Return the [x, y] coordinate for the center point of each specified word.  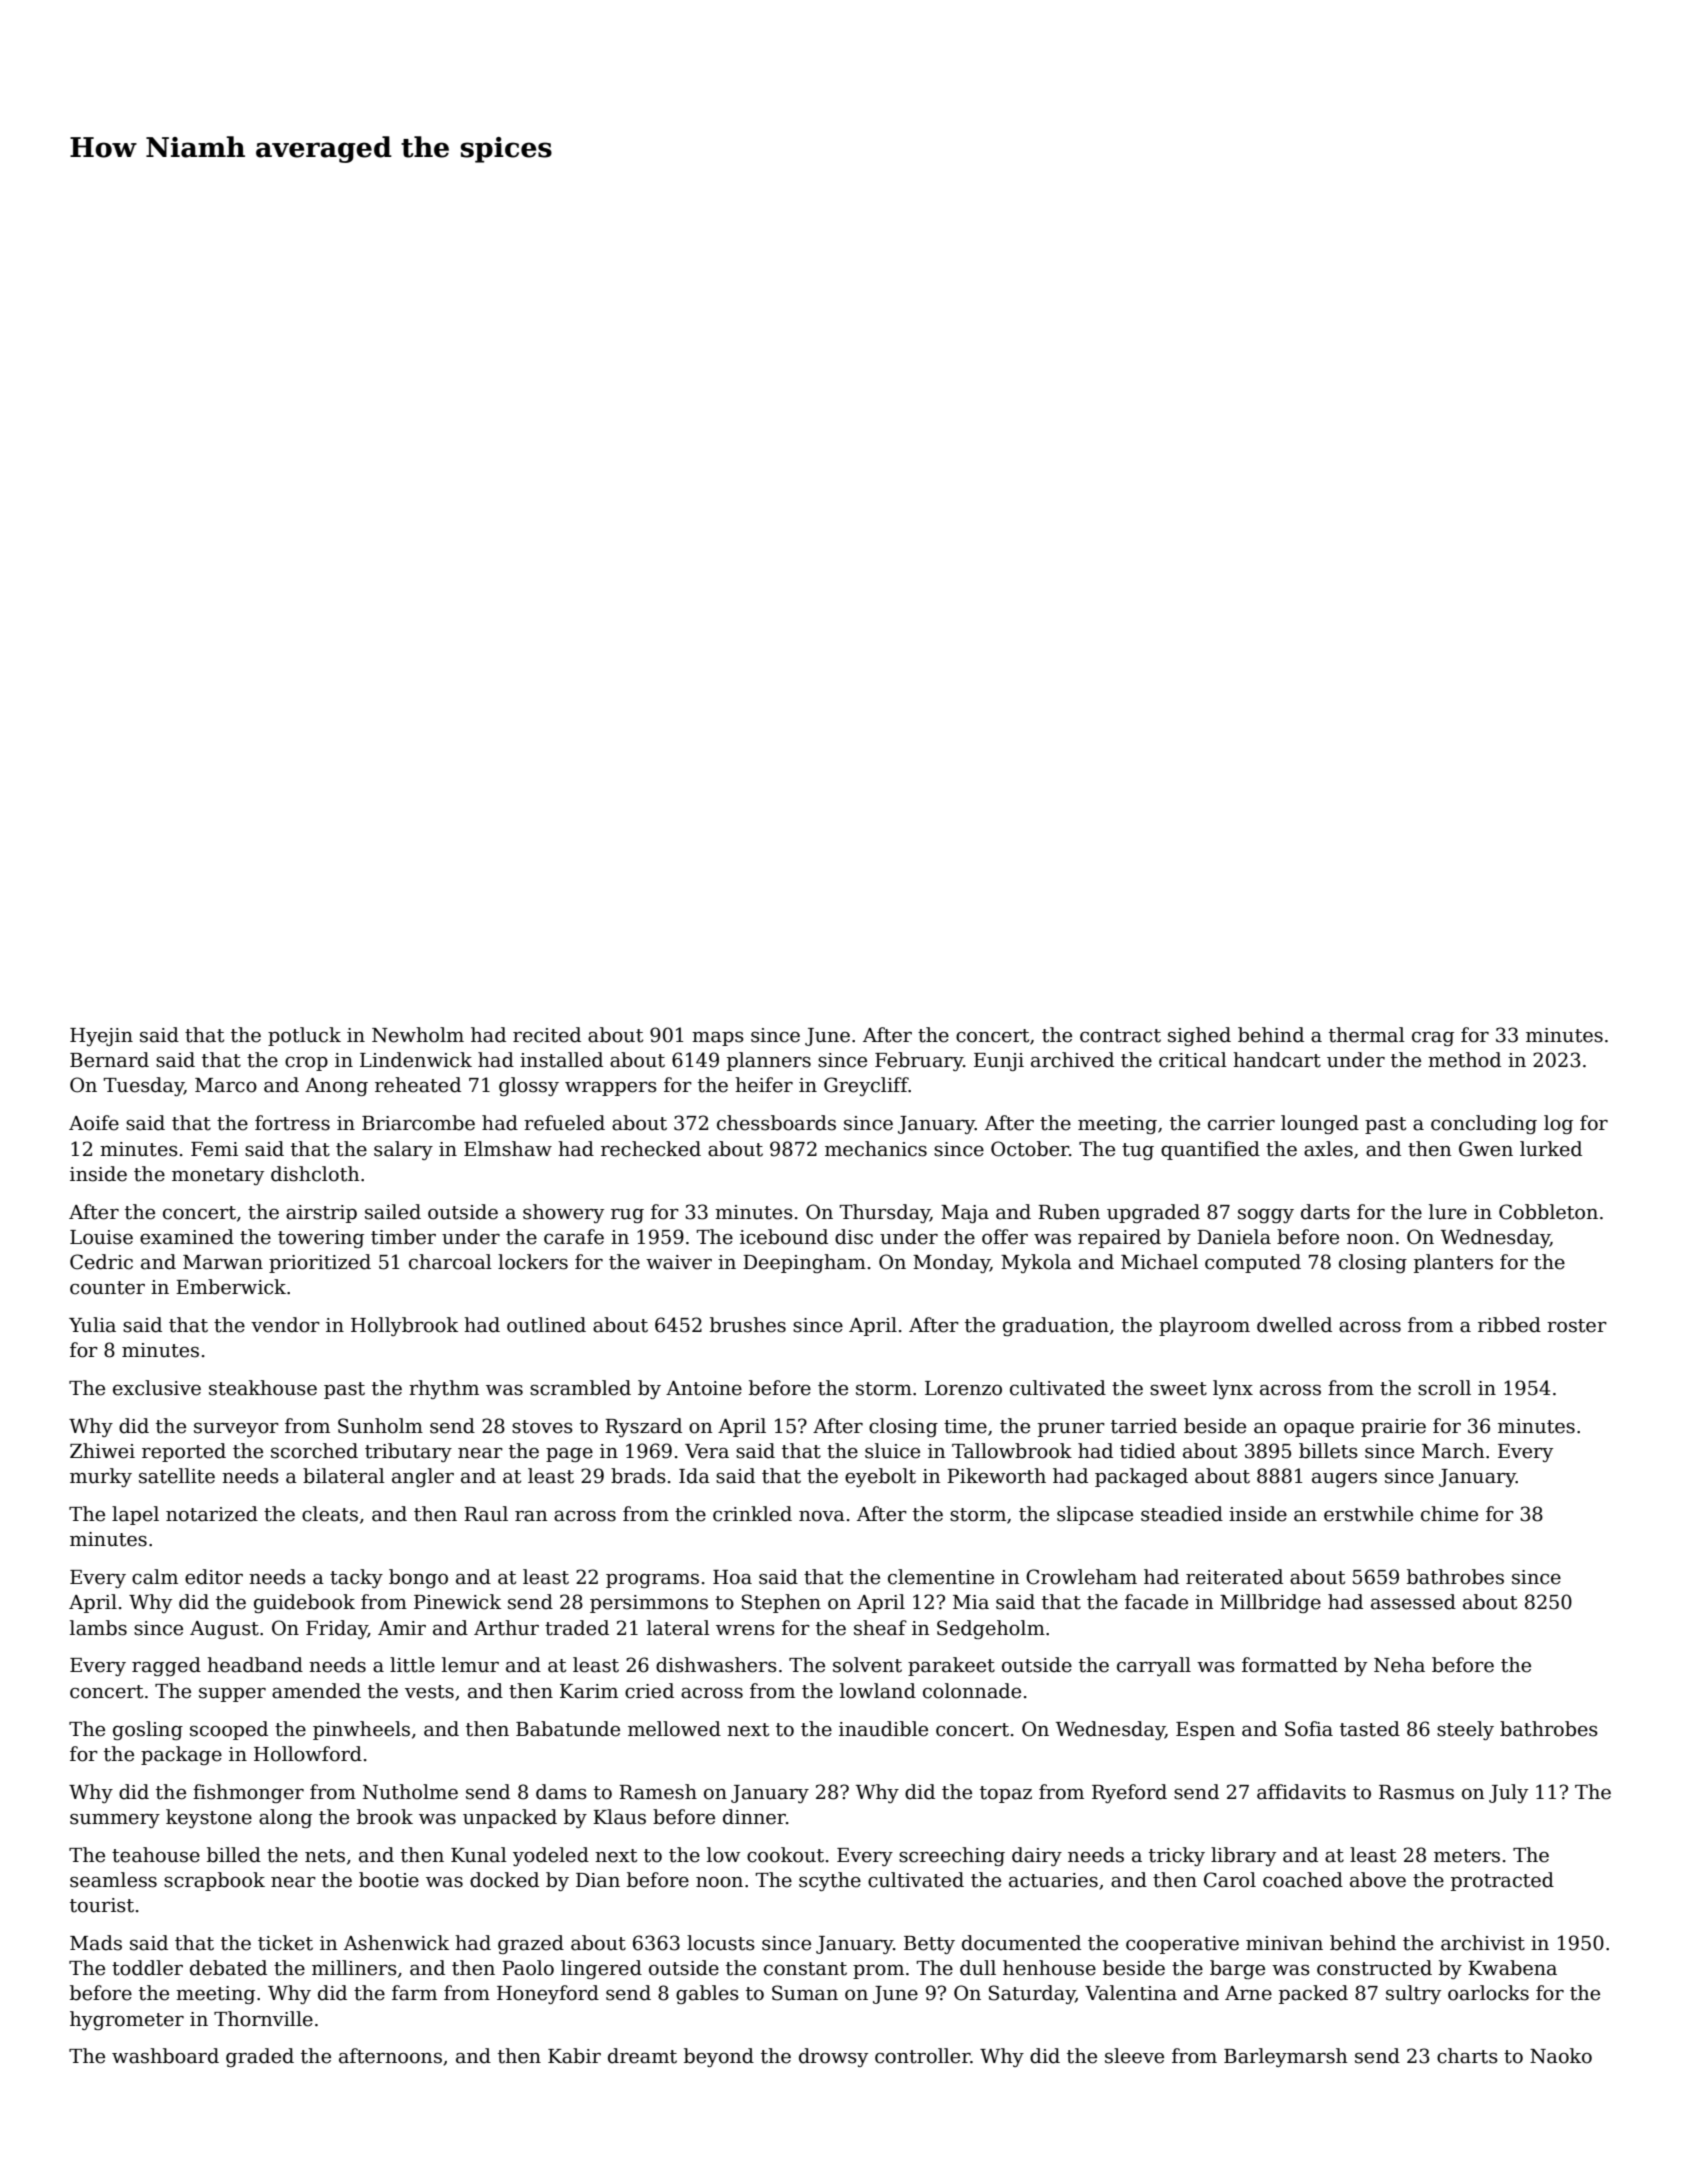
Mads [96, 1943]
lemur [470, 1665]
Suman [805, 1993]
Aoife [94, 1123]
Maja [965, 1214]
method [1464, 1060]
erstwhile [1368, 1514]
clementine [941, 1577]
